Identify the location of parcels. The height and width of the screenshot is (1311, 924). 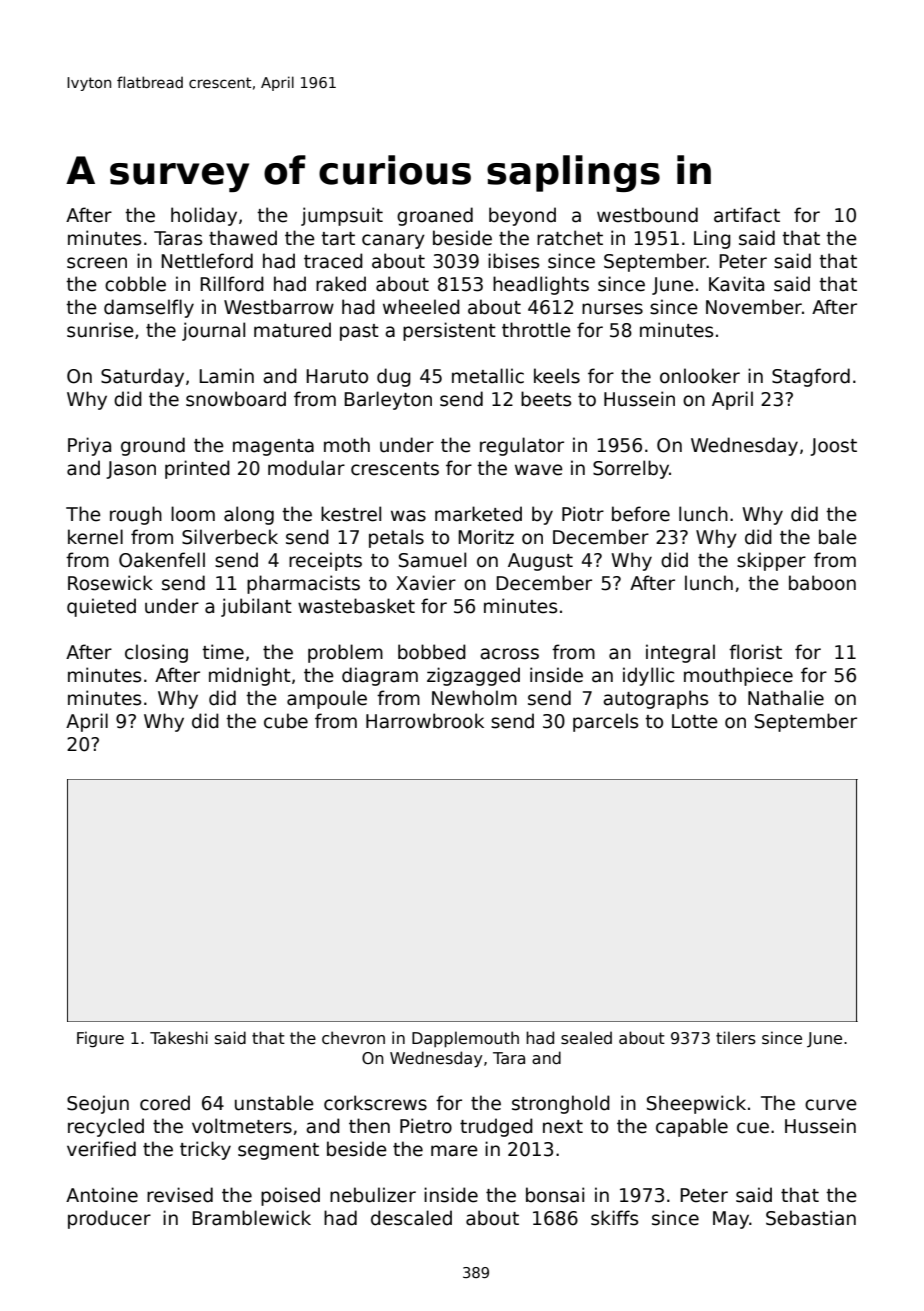
(605, 722).
